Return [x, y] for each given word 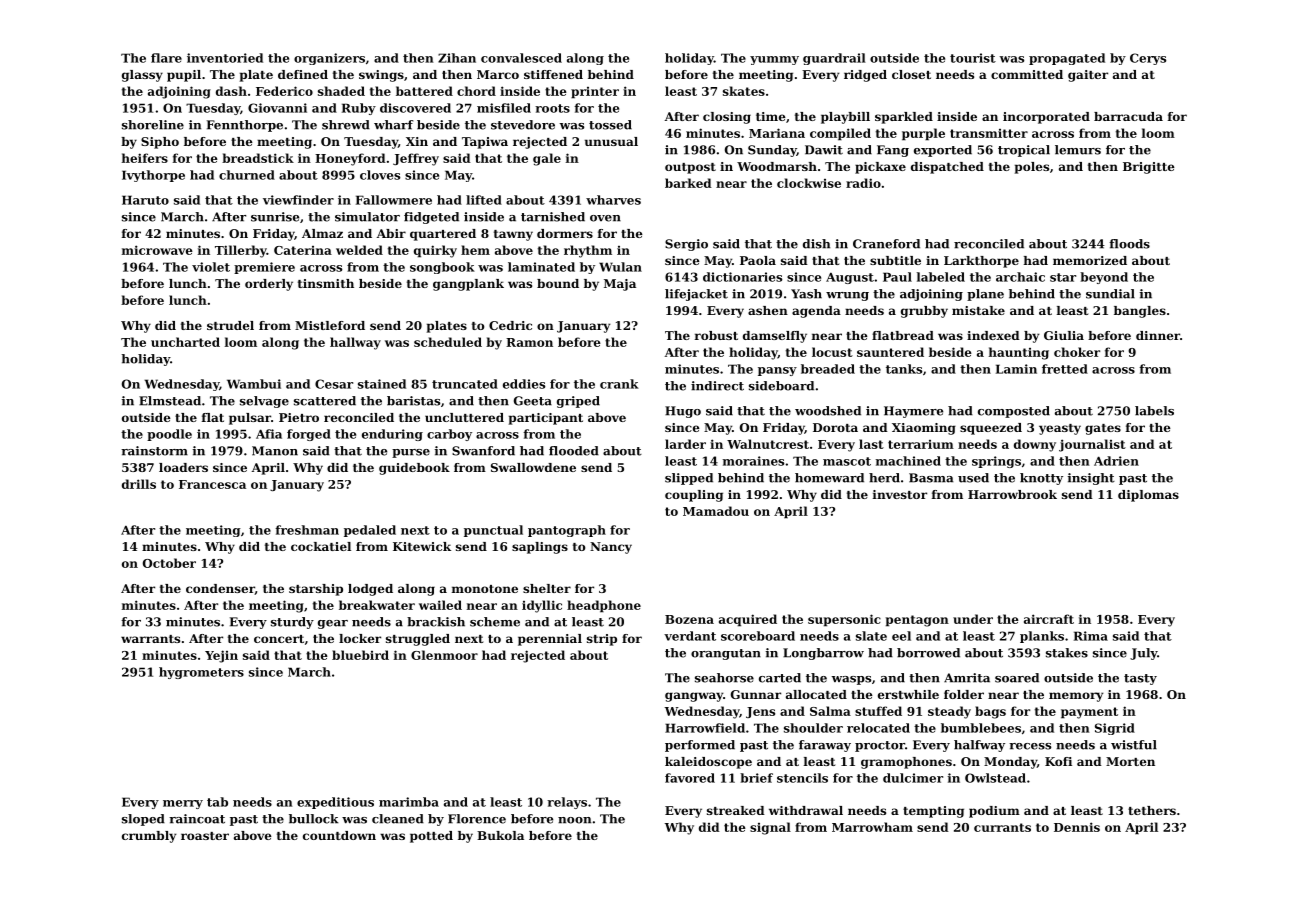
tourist [973, 58]
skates [744, 91]
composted [1014, 412]
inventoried [225, 58]
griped [578, 402]
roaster [205, 836]
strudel [230, 325]
